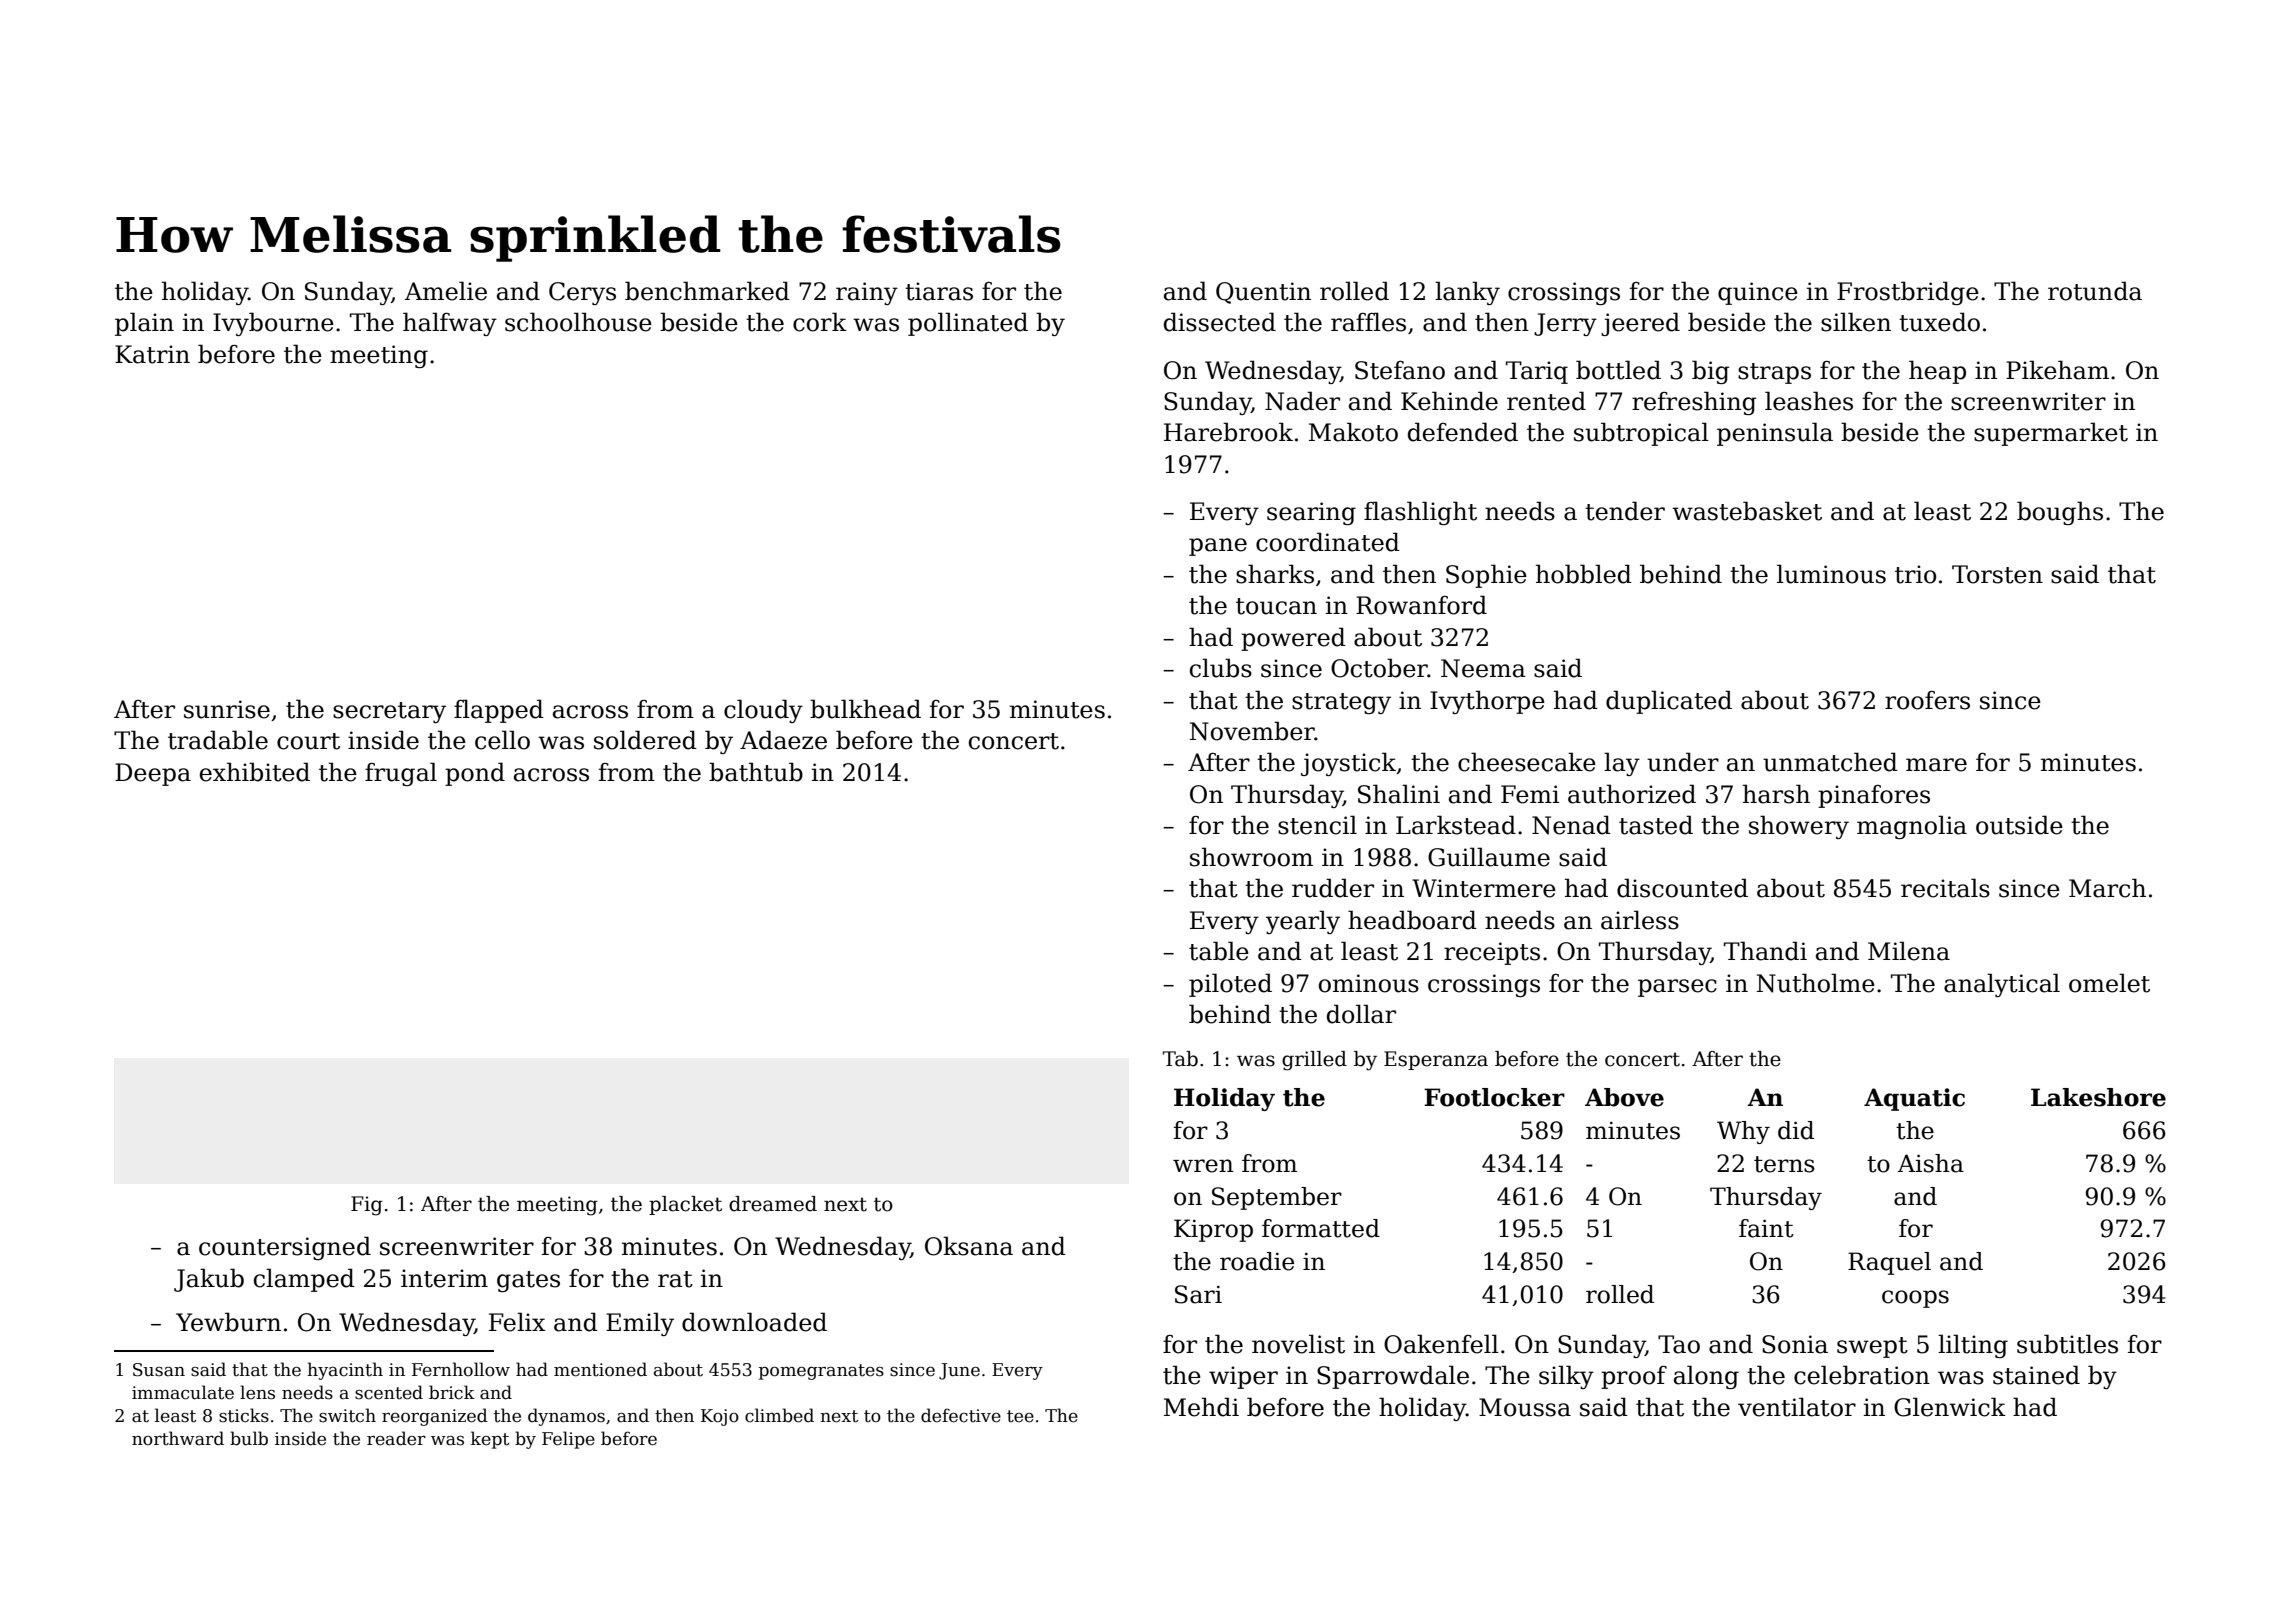 This page has width=2292, height=1620. What do you see at coordinates (1421, 605) in the page?
I see `Rowanford` at bounding box center [1421, 605].
